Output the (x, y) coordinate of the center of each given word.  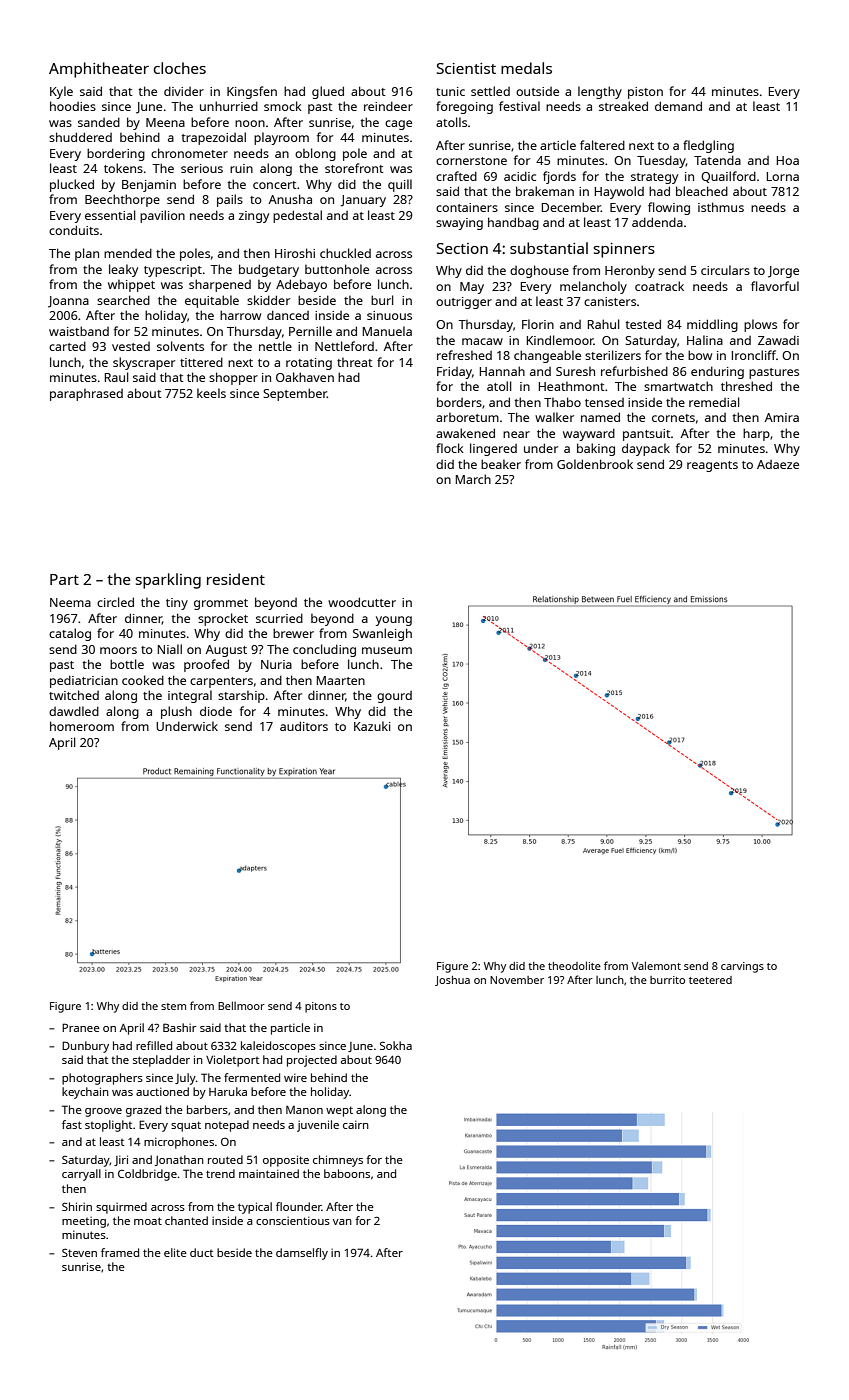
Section (462, 248)
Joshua (452, 981)
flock (450, 448)
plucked (72, 185)
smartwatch (678, 386)
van (342, 1222)
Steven (79, 1252)
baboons (347, 1173)
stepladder (161, 1061)
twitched (74, 695)
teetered (710, 980)
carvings (742, 967)
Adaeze (778, 464)
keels (211, 393)
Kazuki (372, 726)
